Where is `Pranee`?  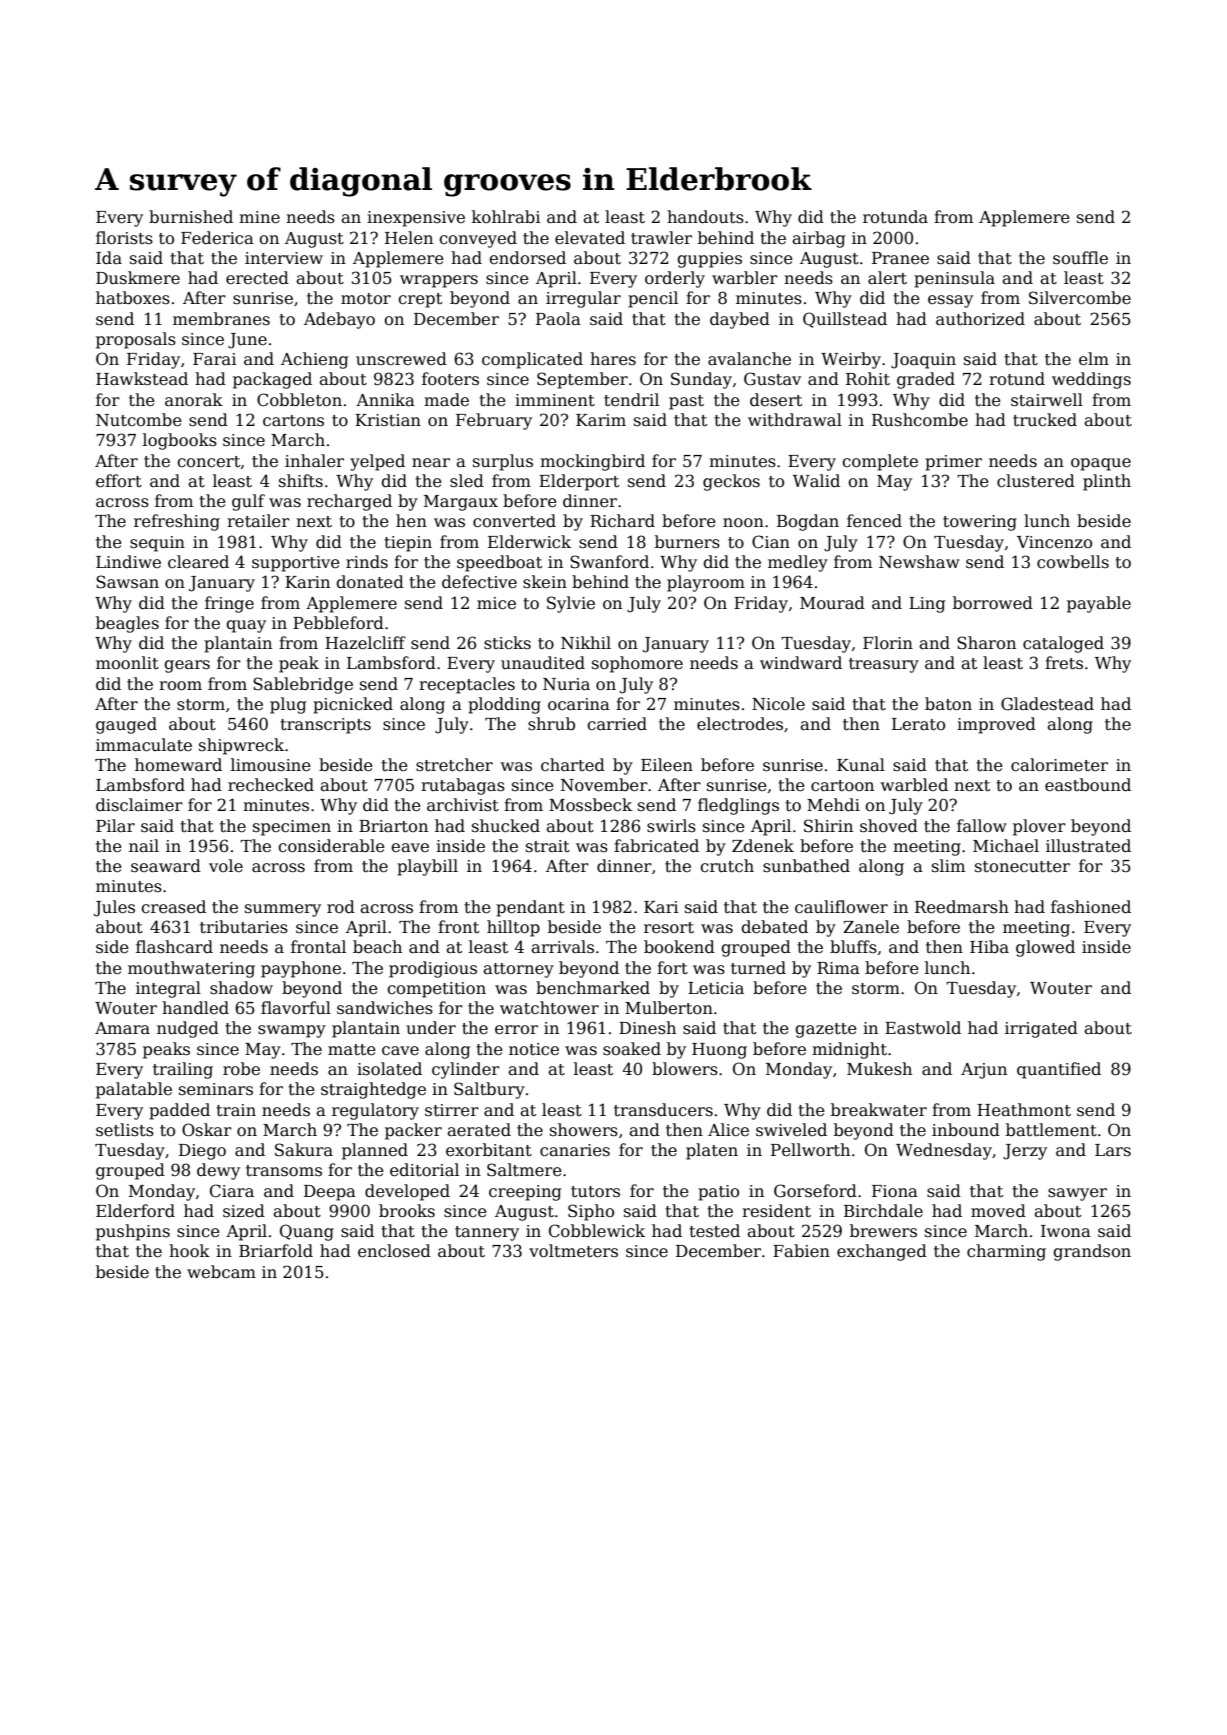
Pranee is located at coordinates (900, 258).
